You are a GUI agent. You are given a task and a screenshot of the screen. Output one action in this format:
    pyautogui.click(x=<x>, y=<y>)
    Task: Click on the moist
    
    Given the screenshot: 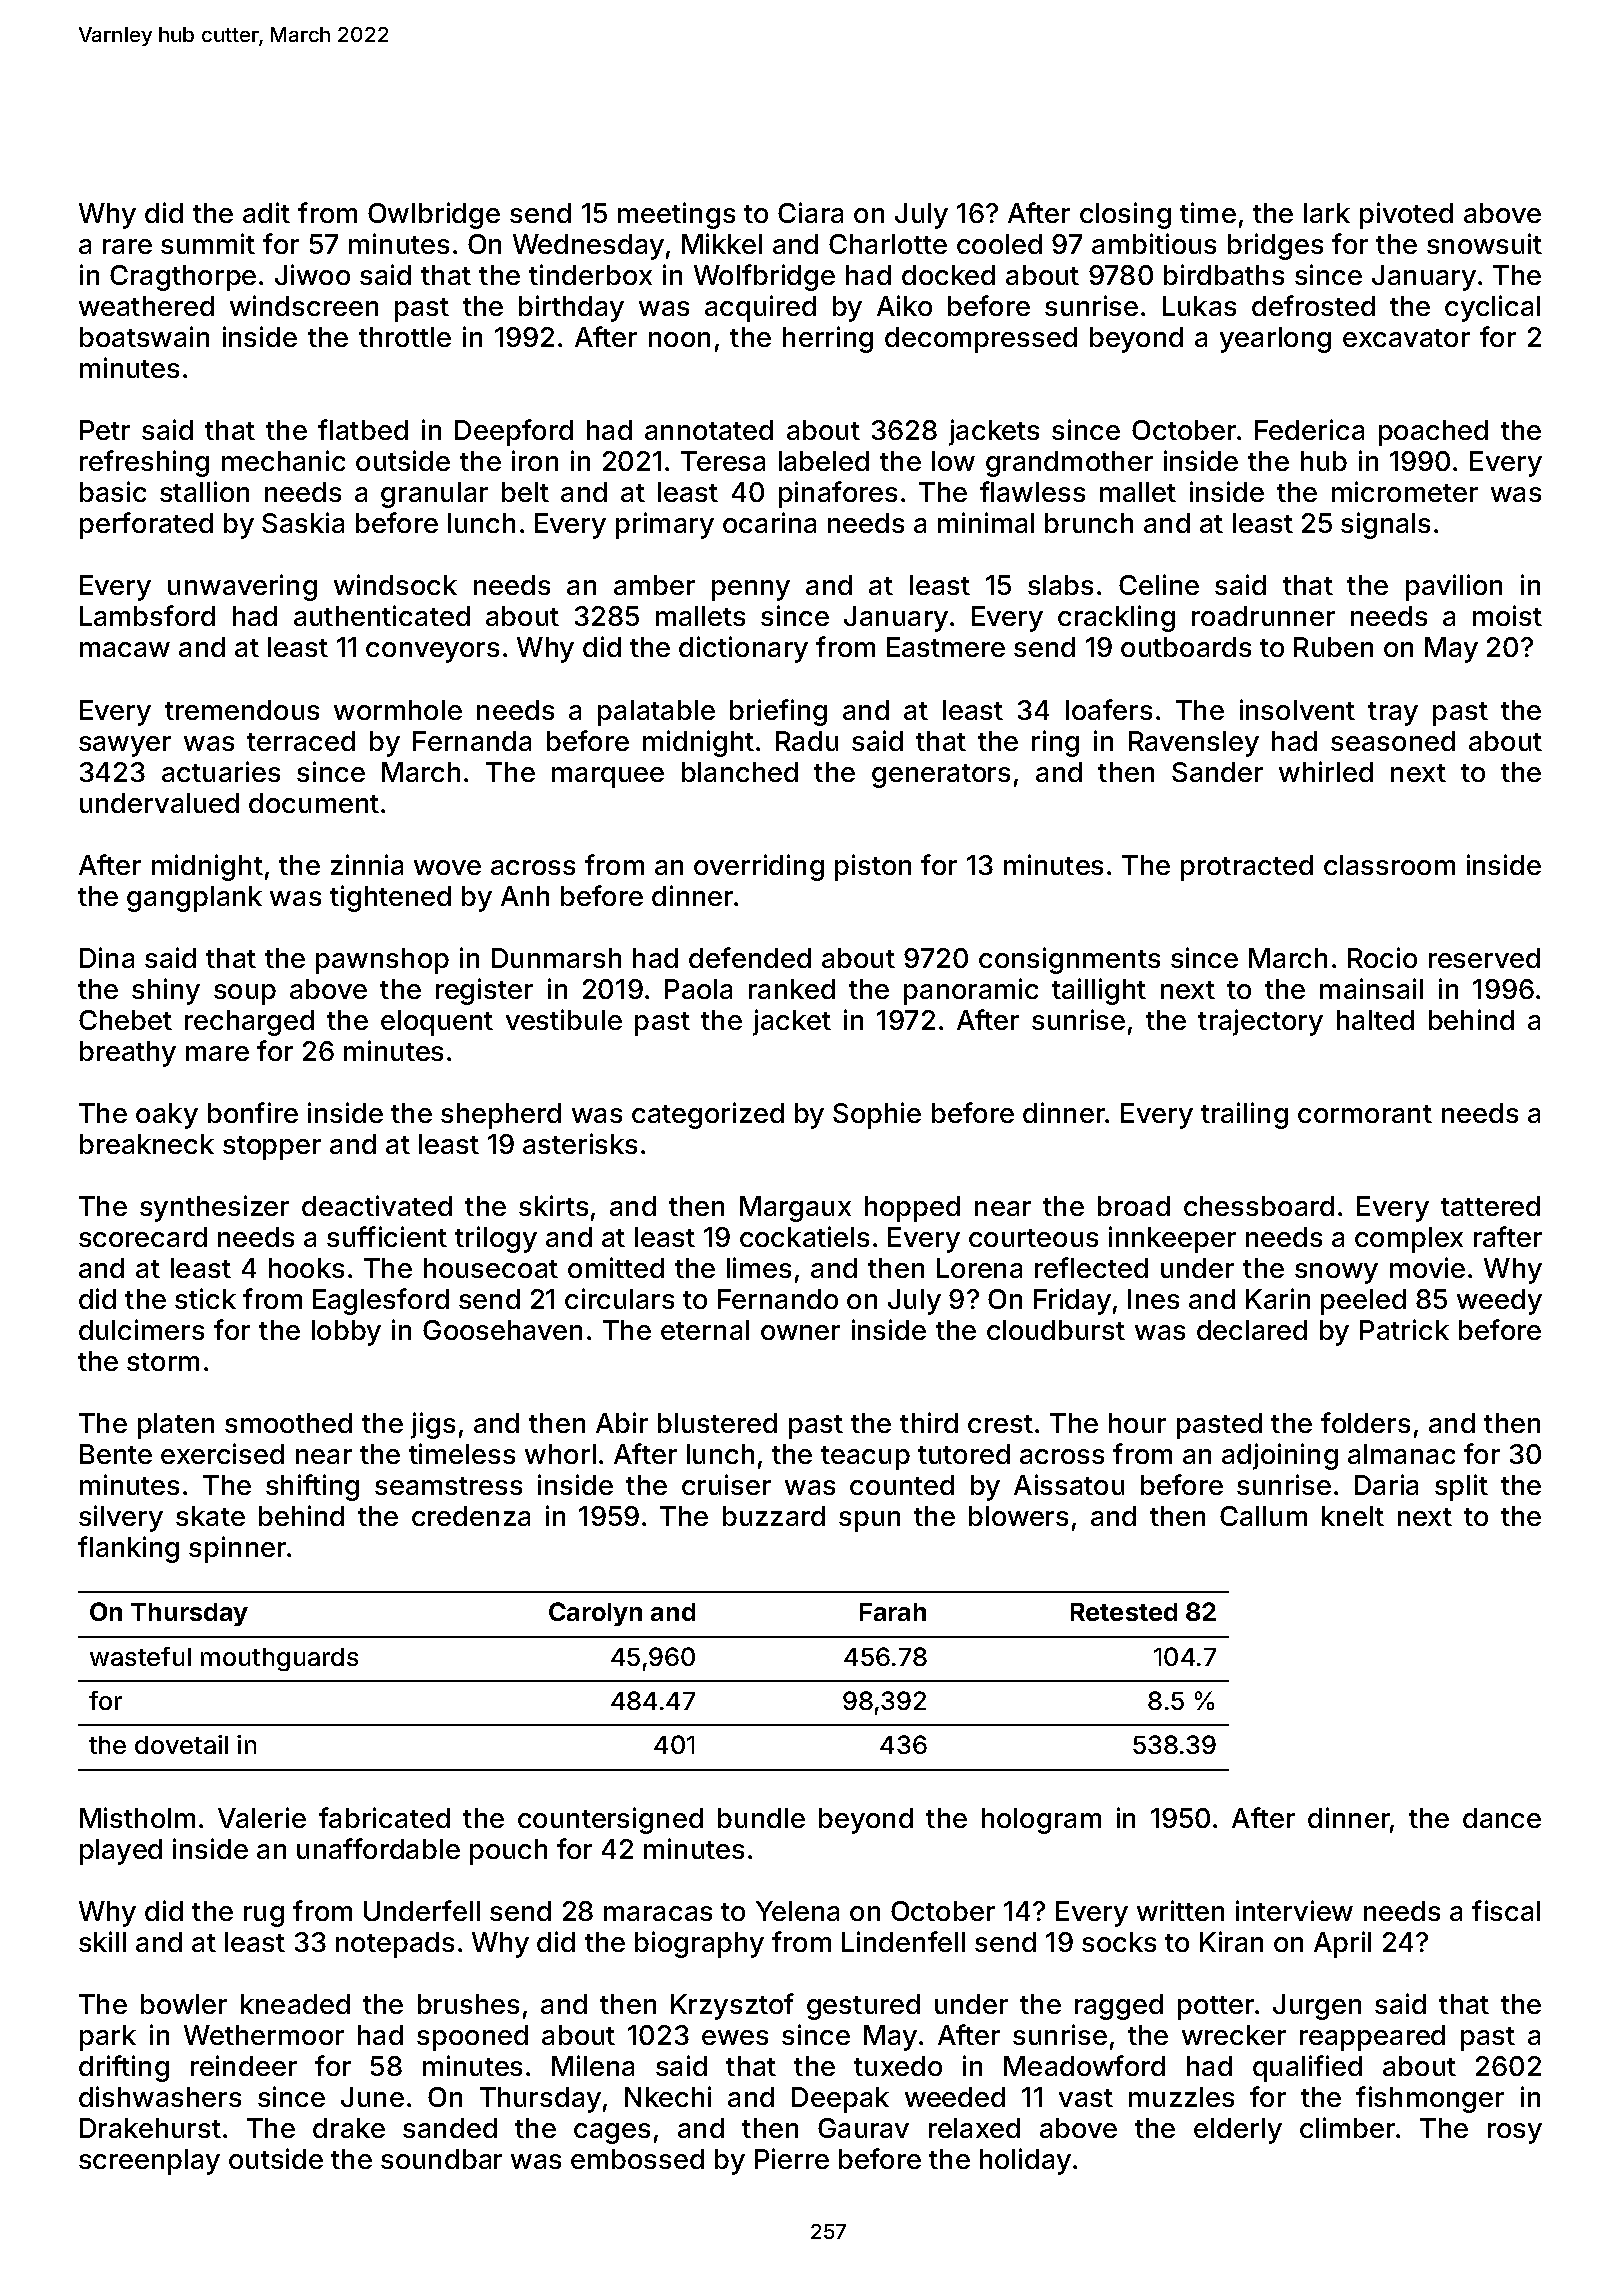 What is the action you would take?
    pyautogui.click(x=1507, y=615)
